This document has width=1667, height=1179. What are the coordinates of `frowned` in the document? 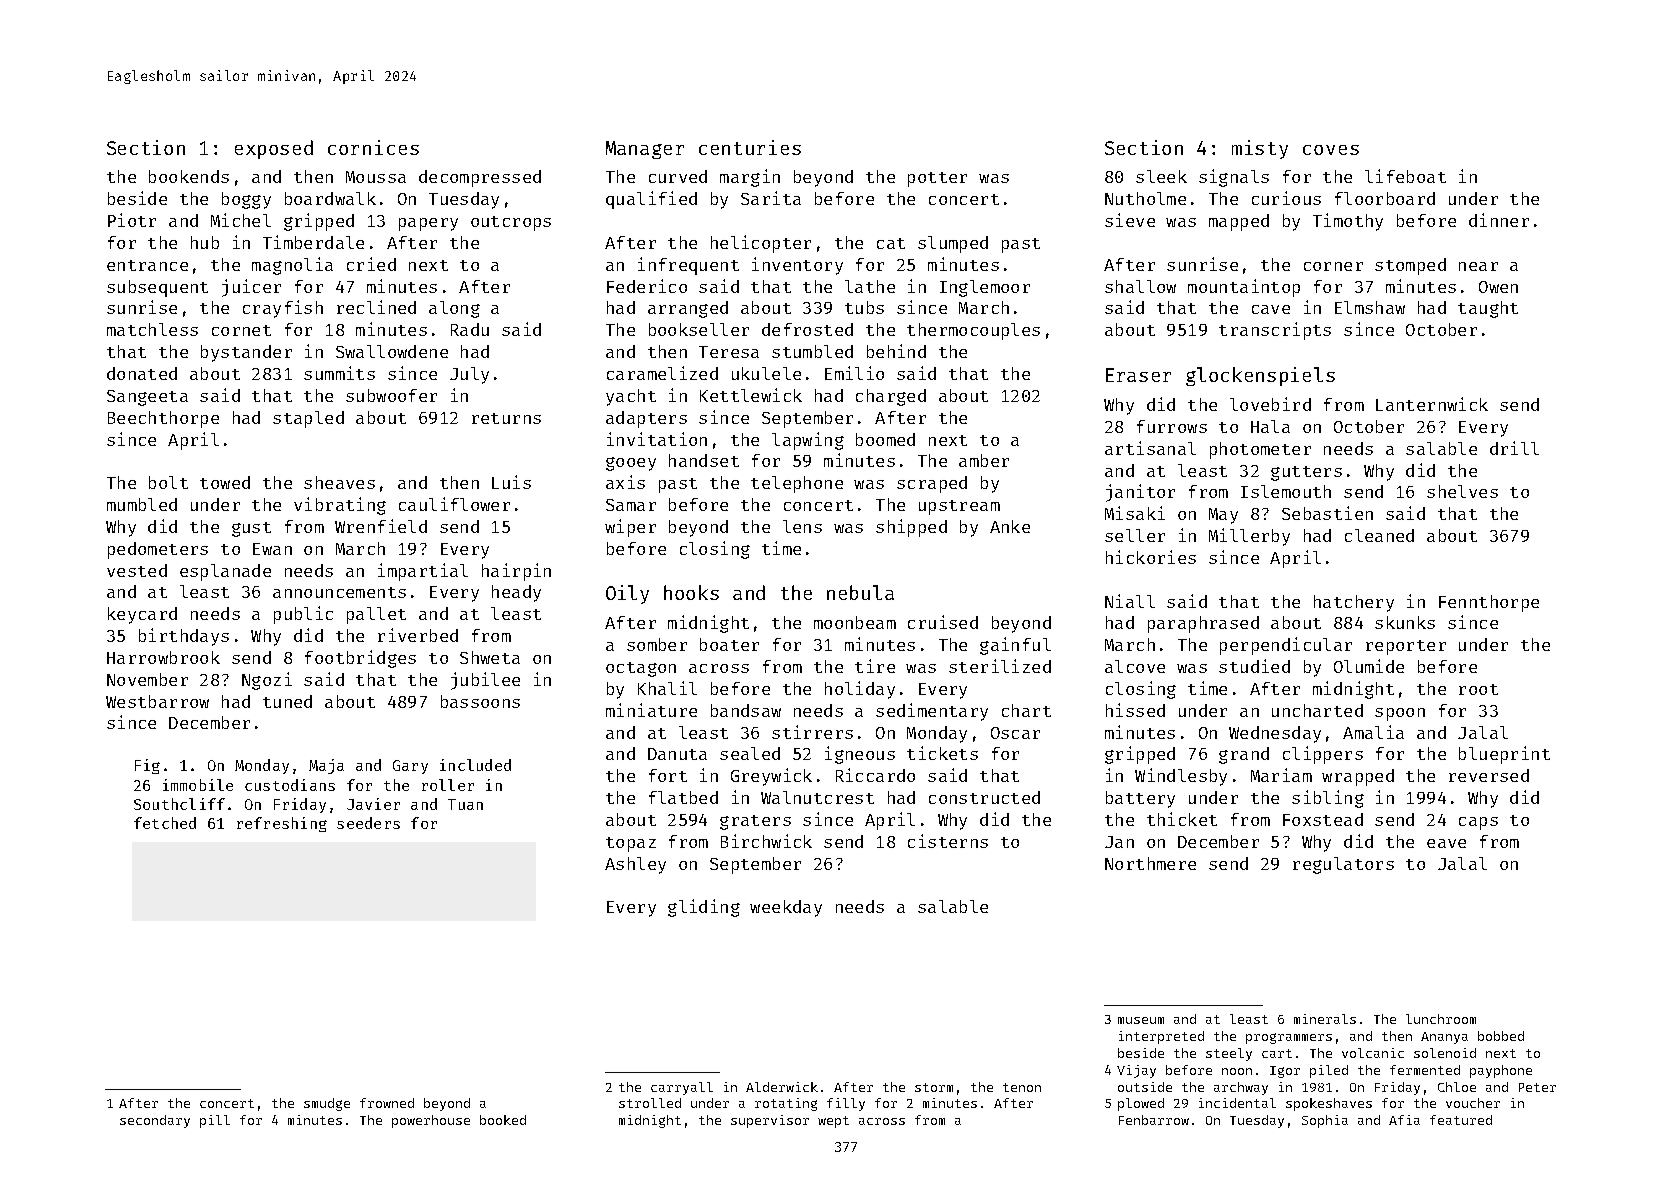 It's located at (387, 1103).
